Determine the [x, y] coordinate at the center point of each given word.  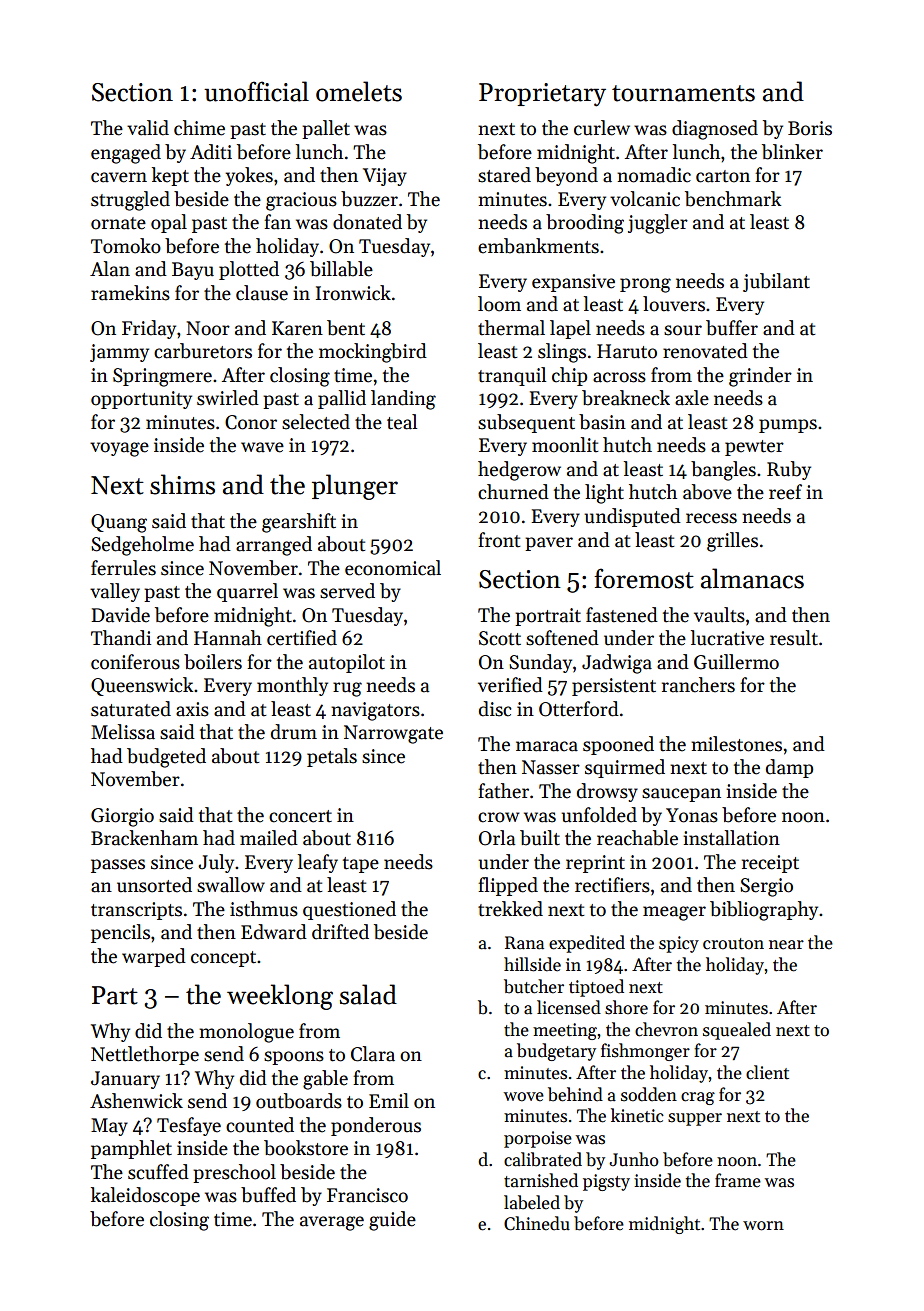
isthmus [264, 909]
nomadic [654, 175]
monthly [292, 686]
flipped [508, 886]
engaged [126, 154]
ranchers [698, 685]
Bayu [193, 271]
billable [341, 269]
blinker [792, 152]
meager [674, 913]
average [332, 1223]
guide [392, 1221]
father [503, 791]
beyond [566, 176]
